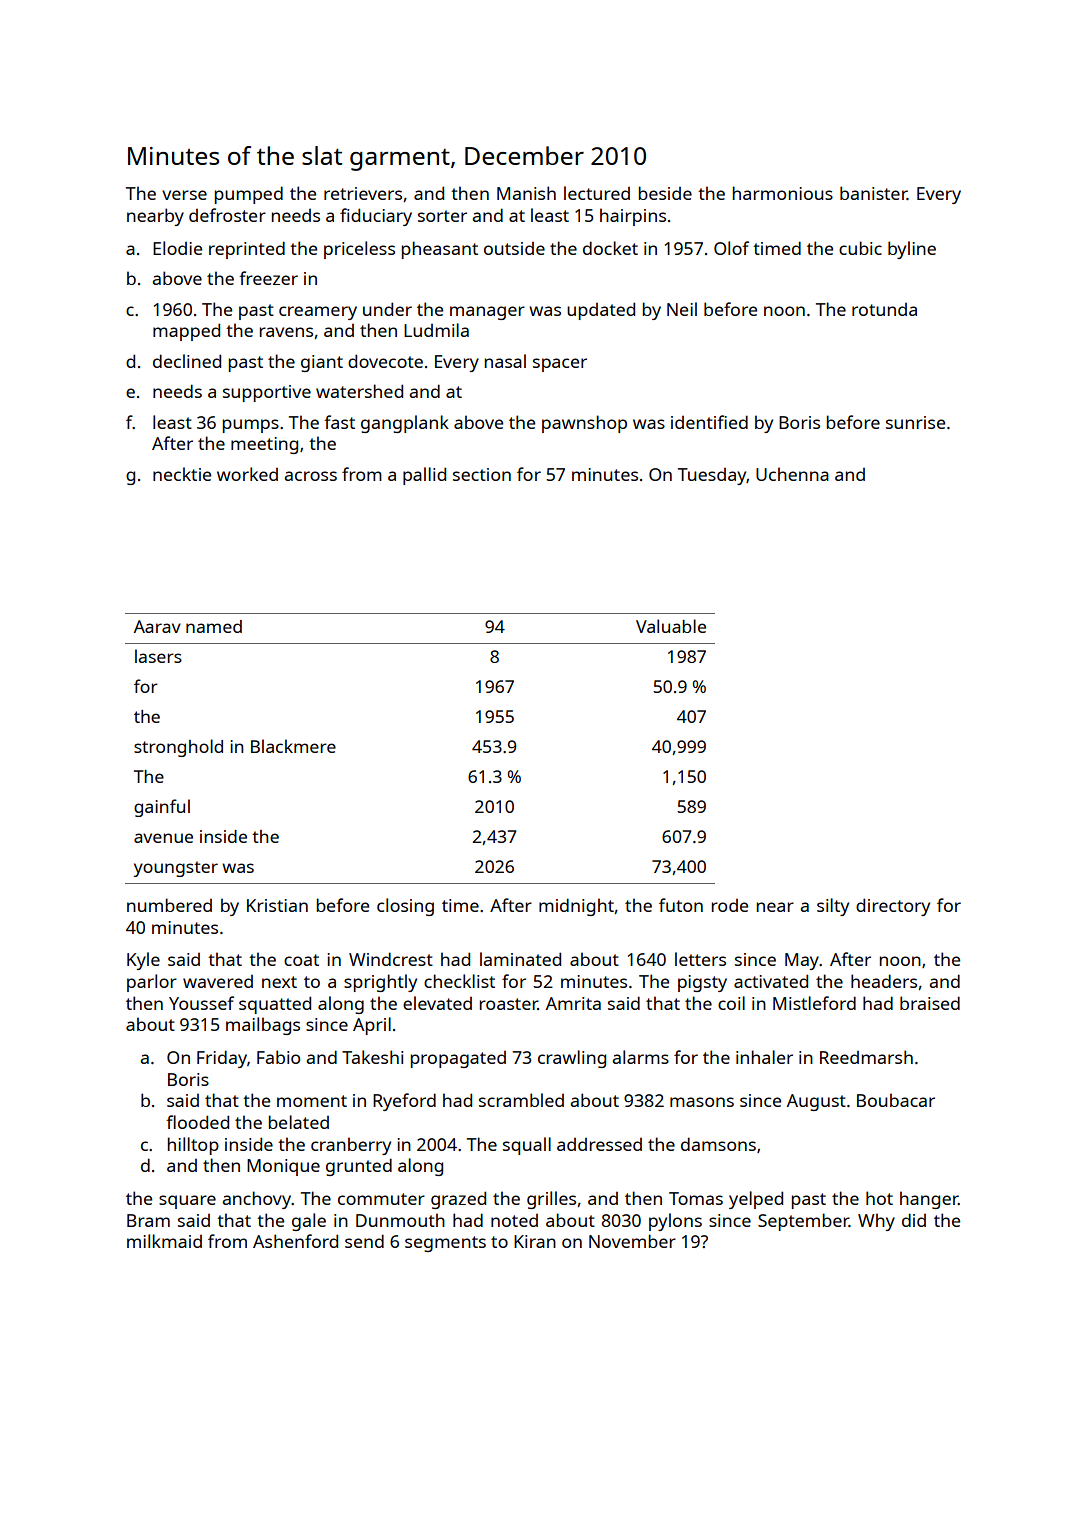  What do you see at coordinates (884, 309) in the image?
I see `rotunda` at bounding box center [884, 309].
